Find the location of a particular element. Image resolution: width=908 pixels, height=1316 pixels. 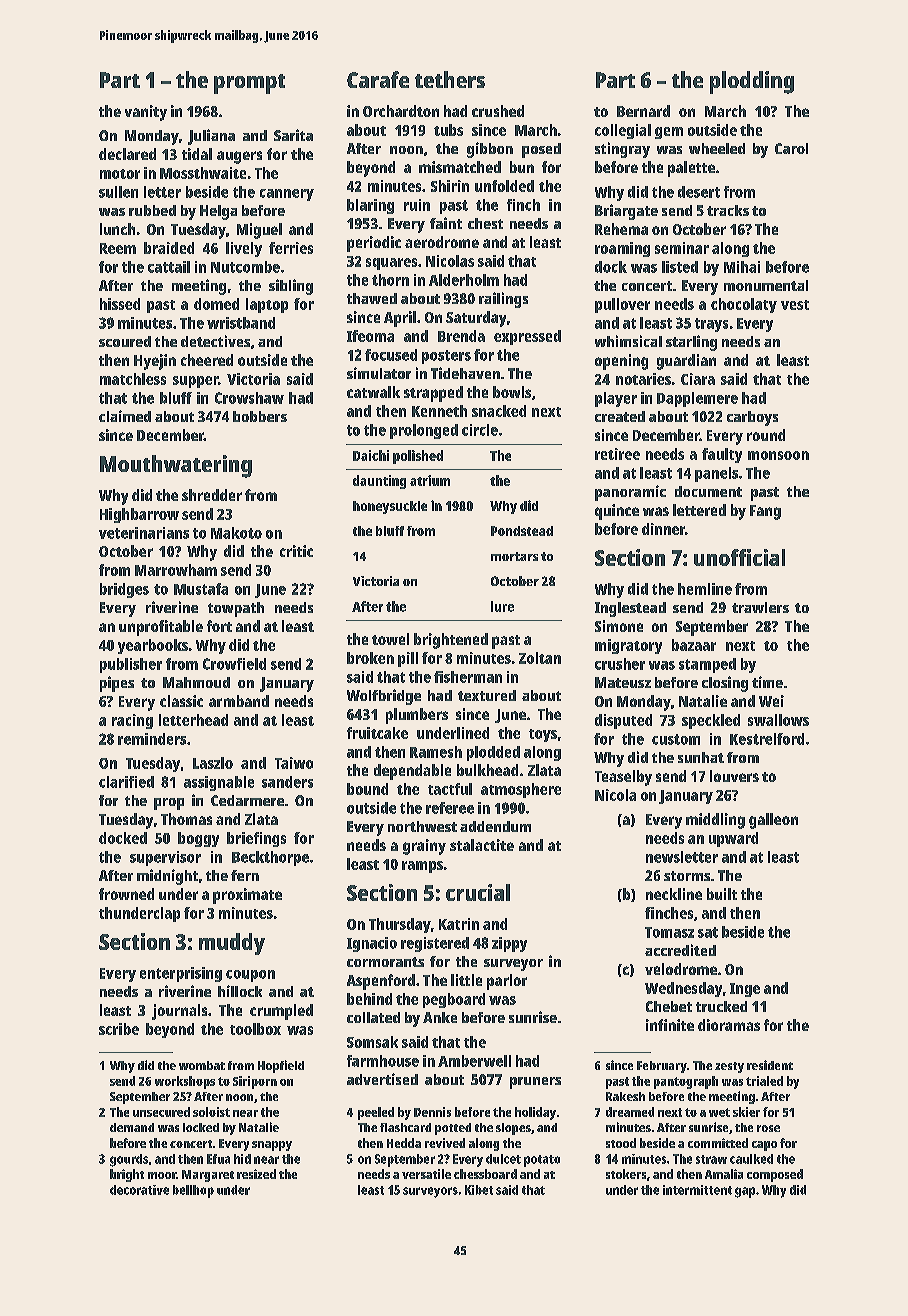

towpath is located at coordinates (236, 609).
